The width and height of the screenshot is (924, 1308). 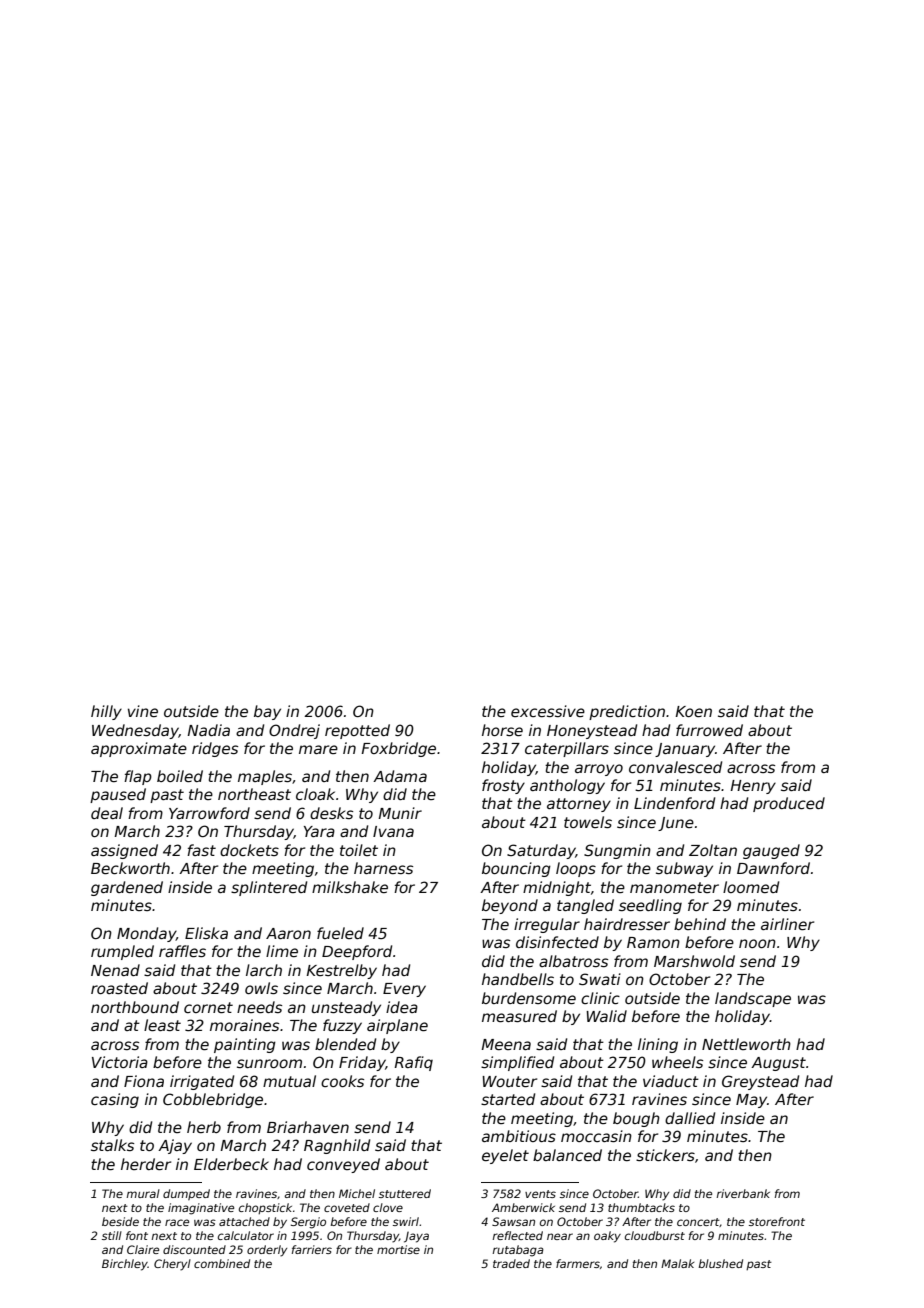 What do you see at coordinates (393, 831) in the screenshot?
I see `Ivana` at bounding box center [393, 831].
